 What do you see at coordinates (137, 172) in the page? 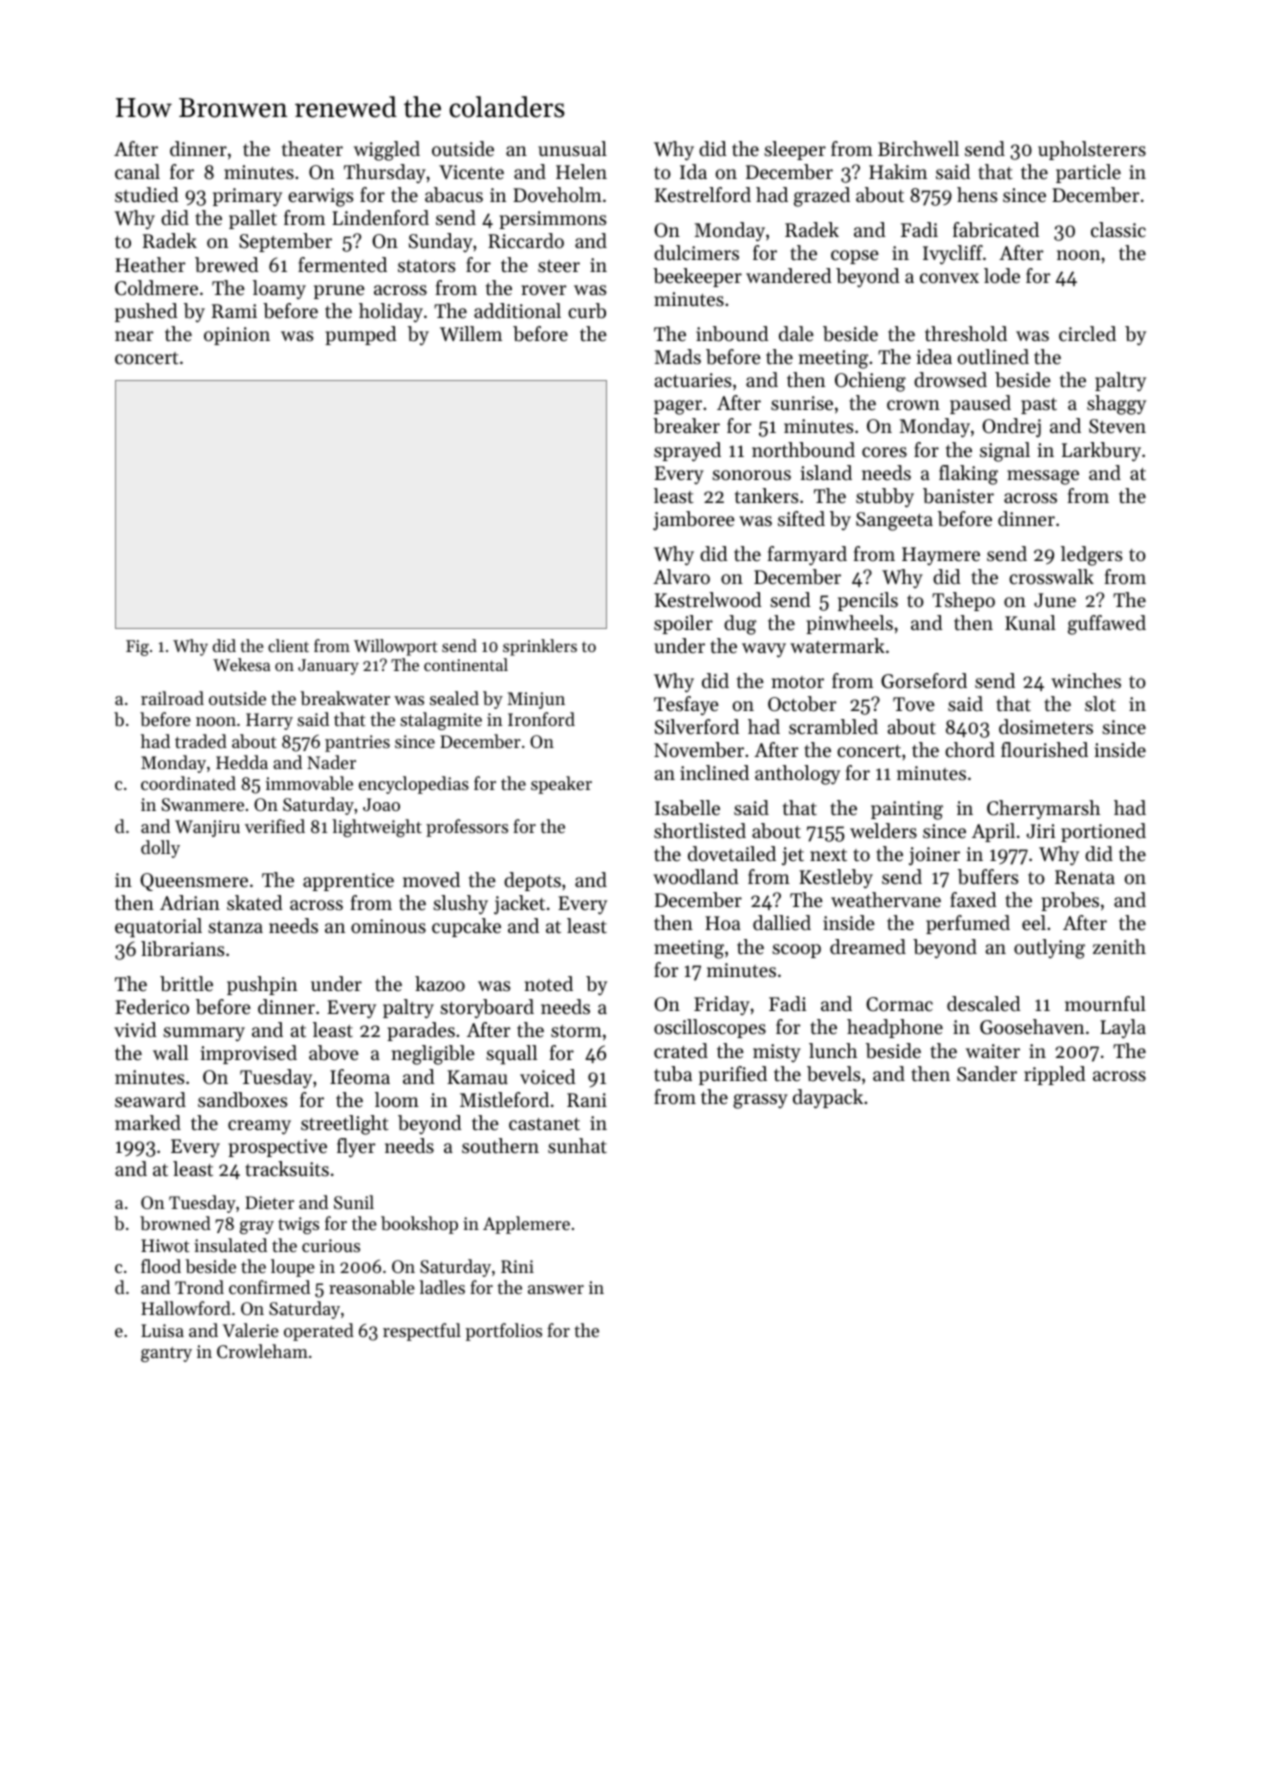
I see `canal` at bounding box center [137, 172].
